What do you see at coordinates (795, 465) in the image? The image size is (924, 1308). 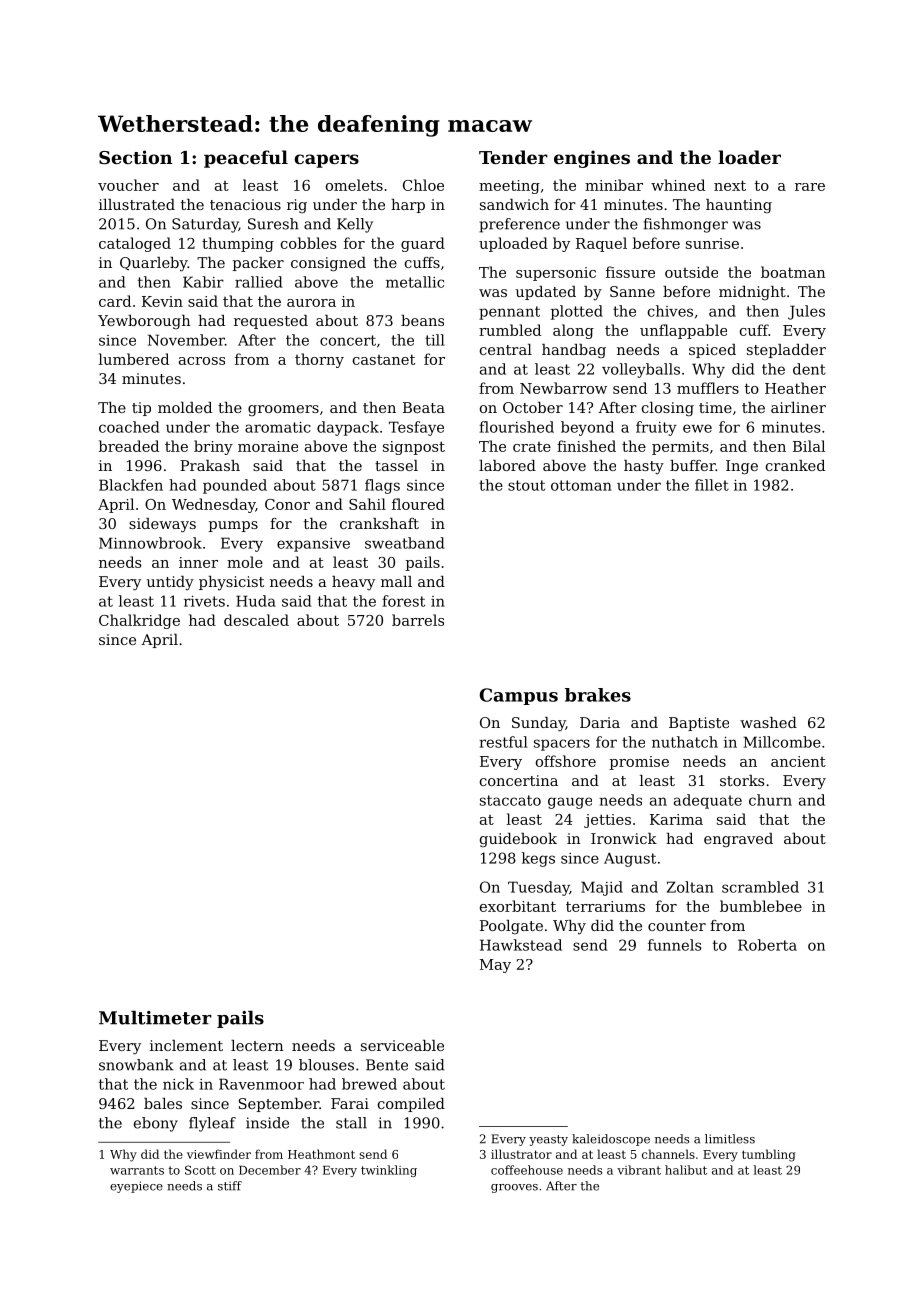 I see `cranked` at bounding box center [795, 465].
